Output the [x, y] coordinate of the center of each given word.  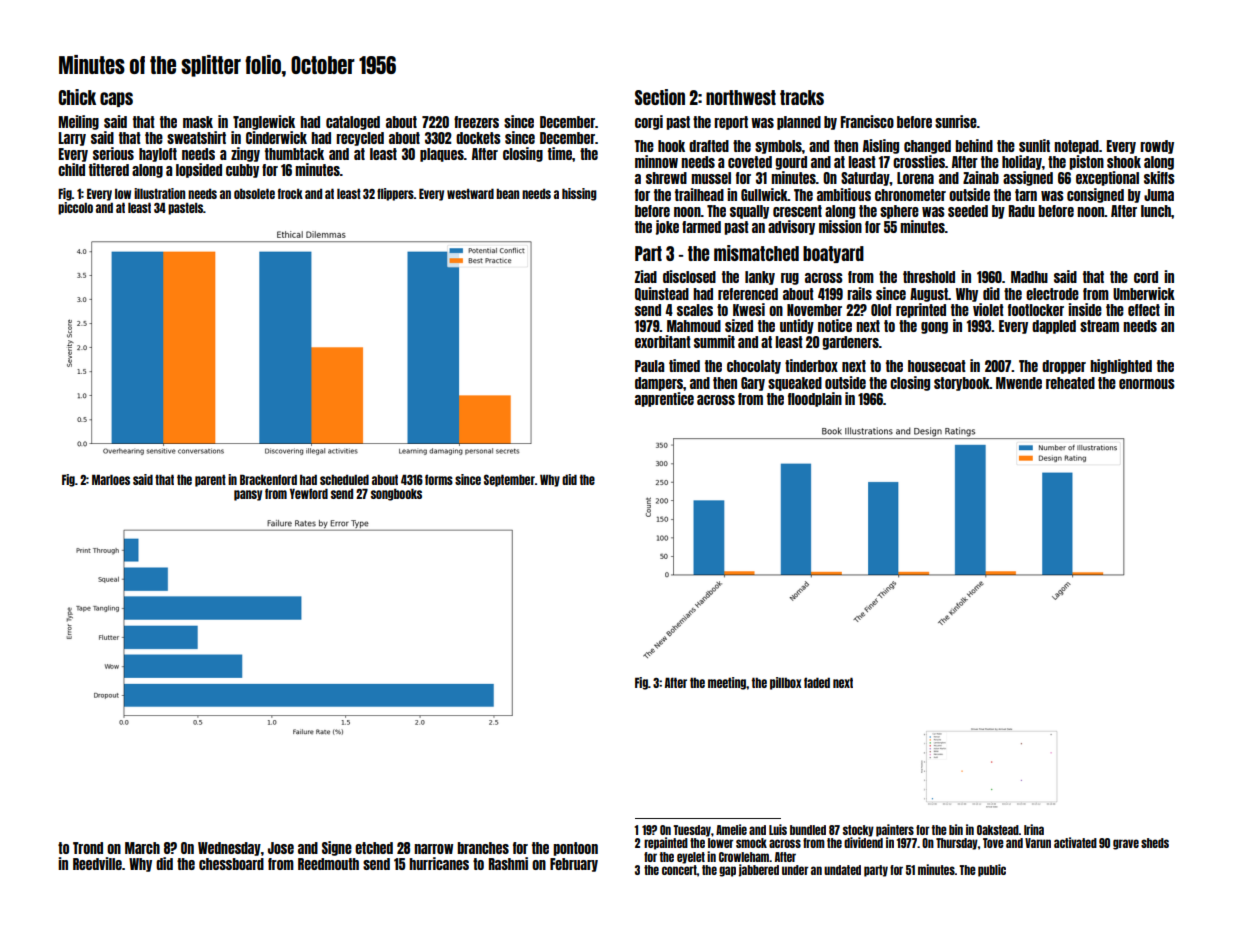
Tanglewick [264, 122]
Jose [281, 848]
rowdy [1157, 147]
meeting [727, 683]
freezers [476, 122]
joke [667, 227]
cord [1146, 277]
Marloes [111, 479]
